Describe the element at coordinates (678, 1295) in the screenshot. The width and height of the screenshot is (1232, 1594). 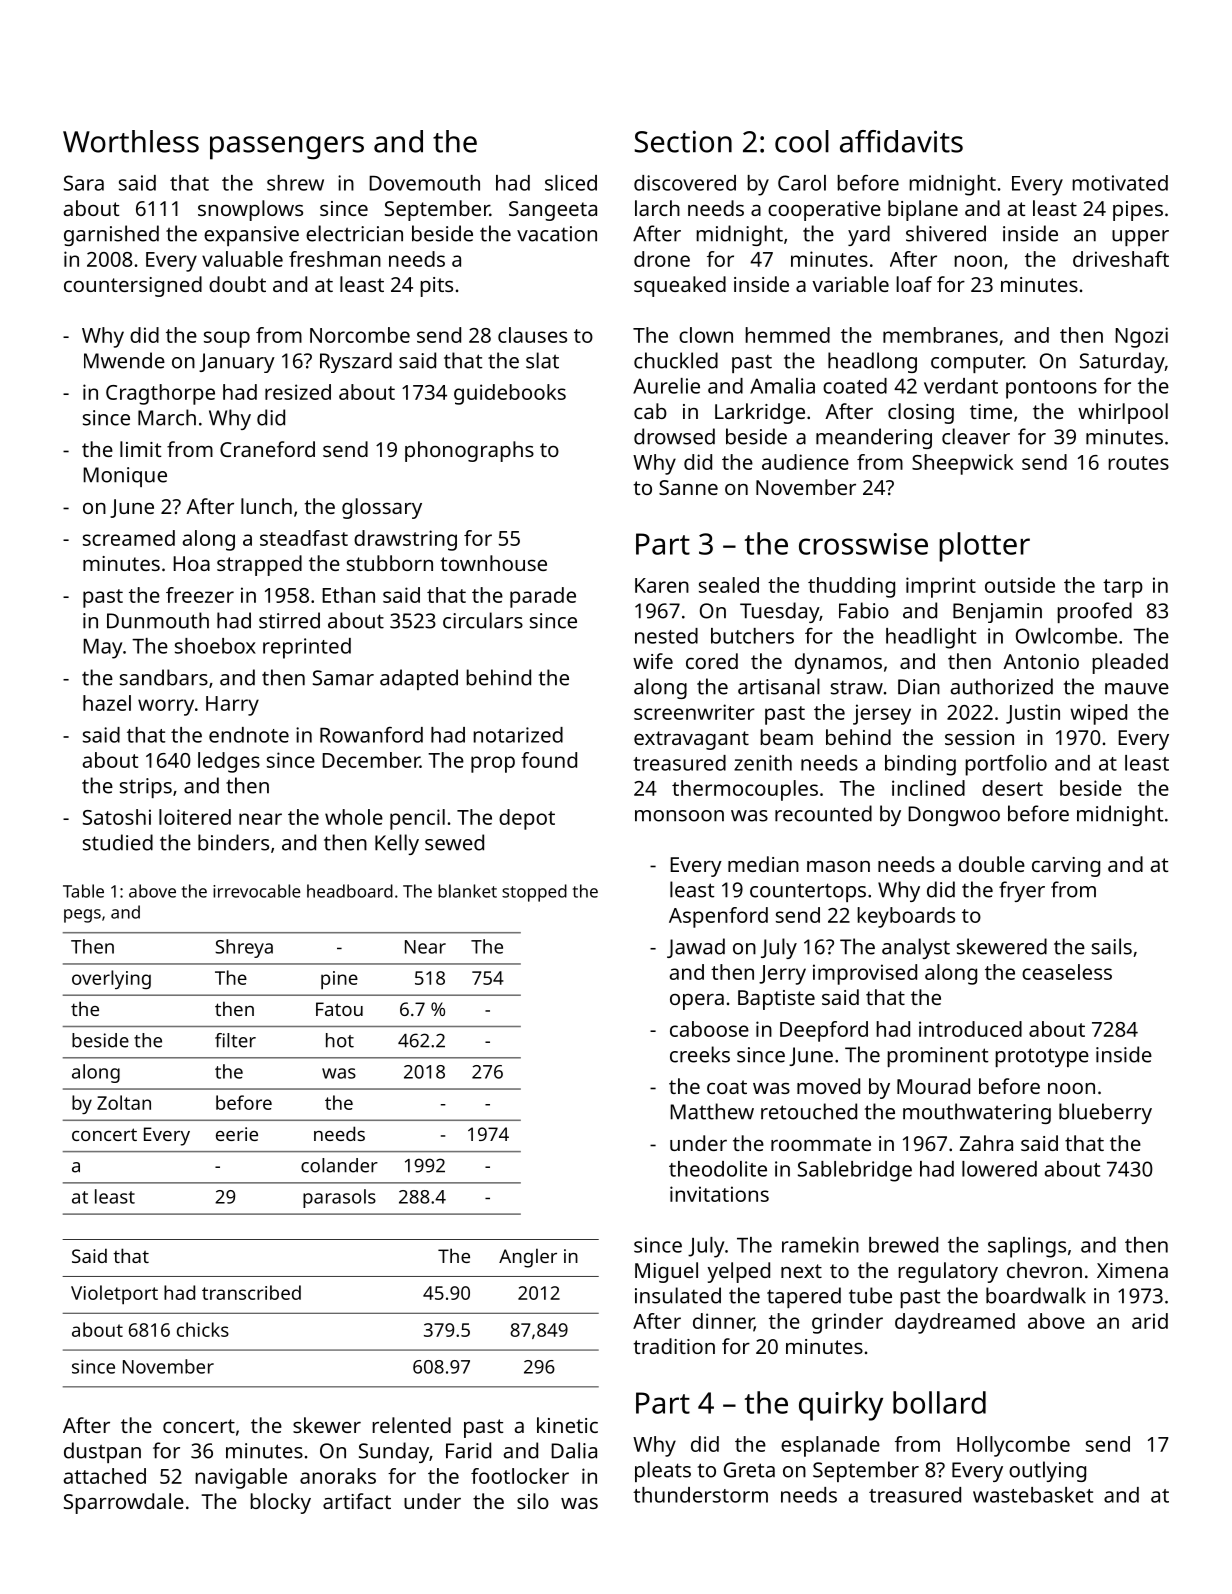
I see `insulated` at that location.
